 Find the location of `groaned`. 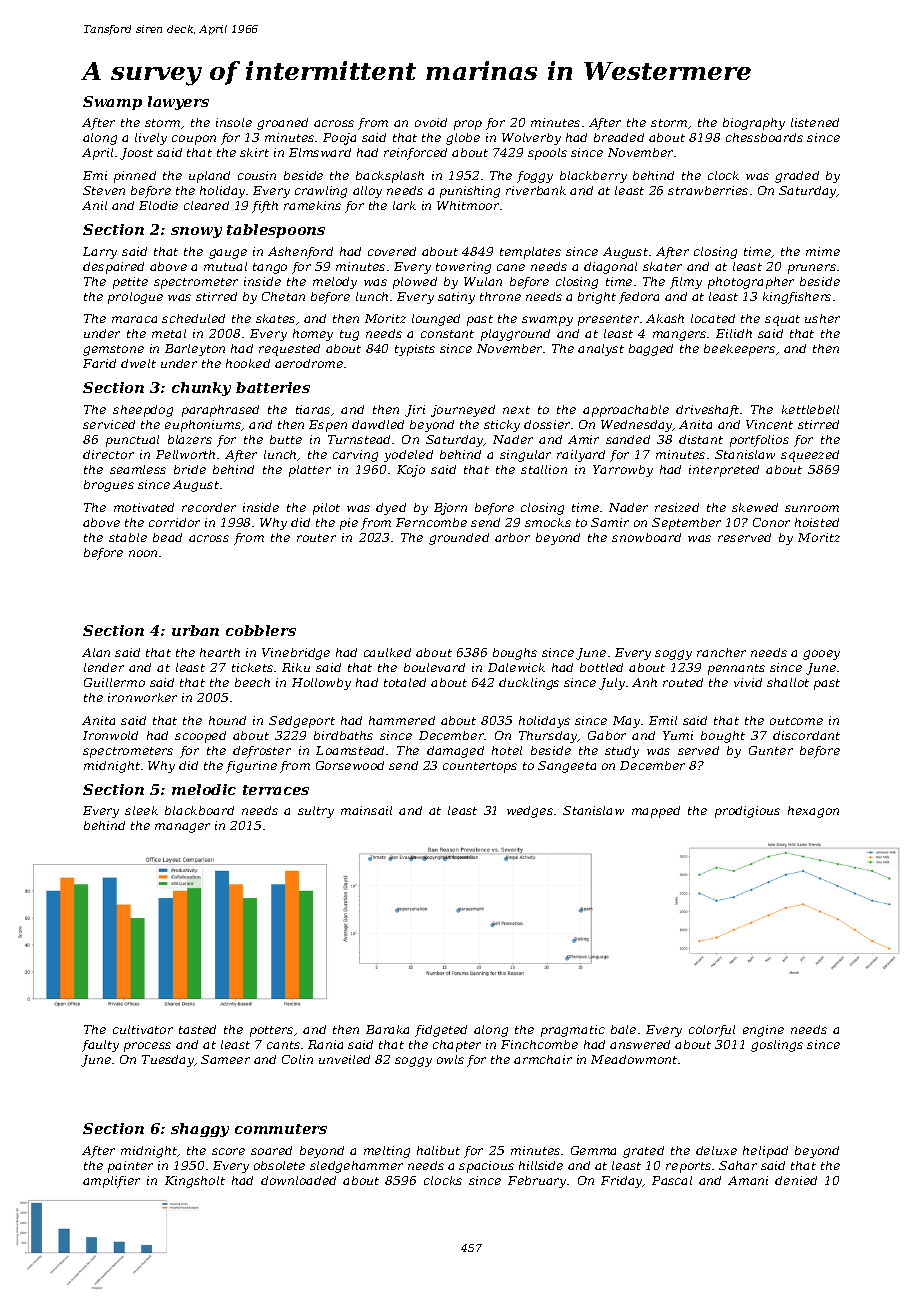

groaned is located at coordinates (282, 124).
